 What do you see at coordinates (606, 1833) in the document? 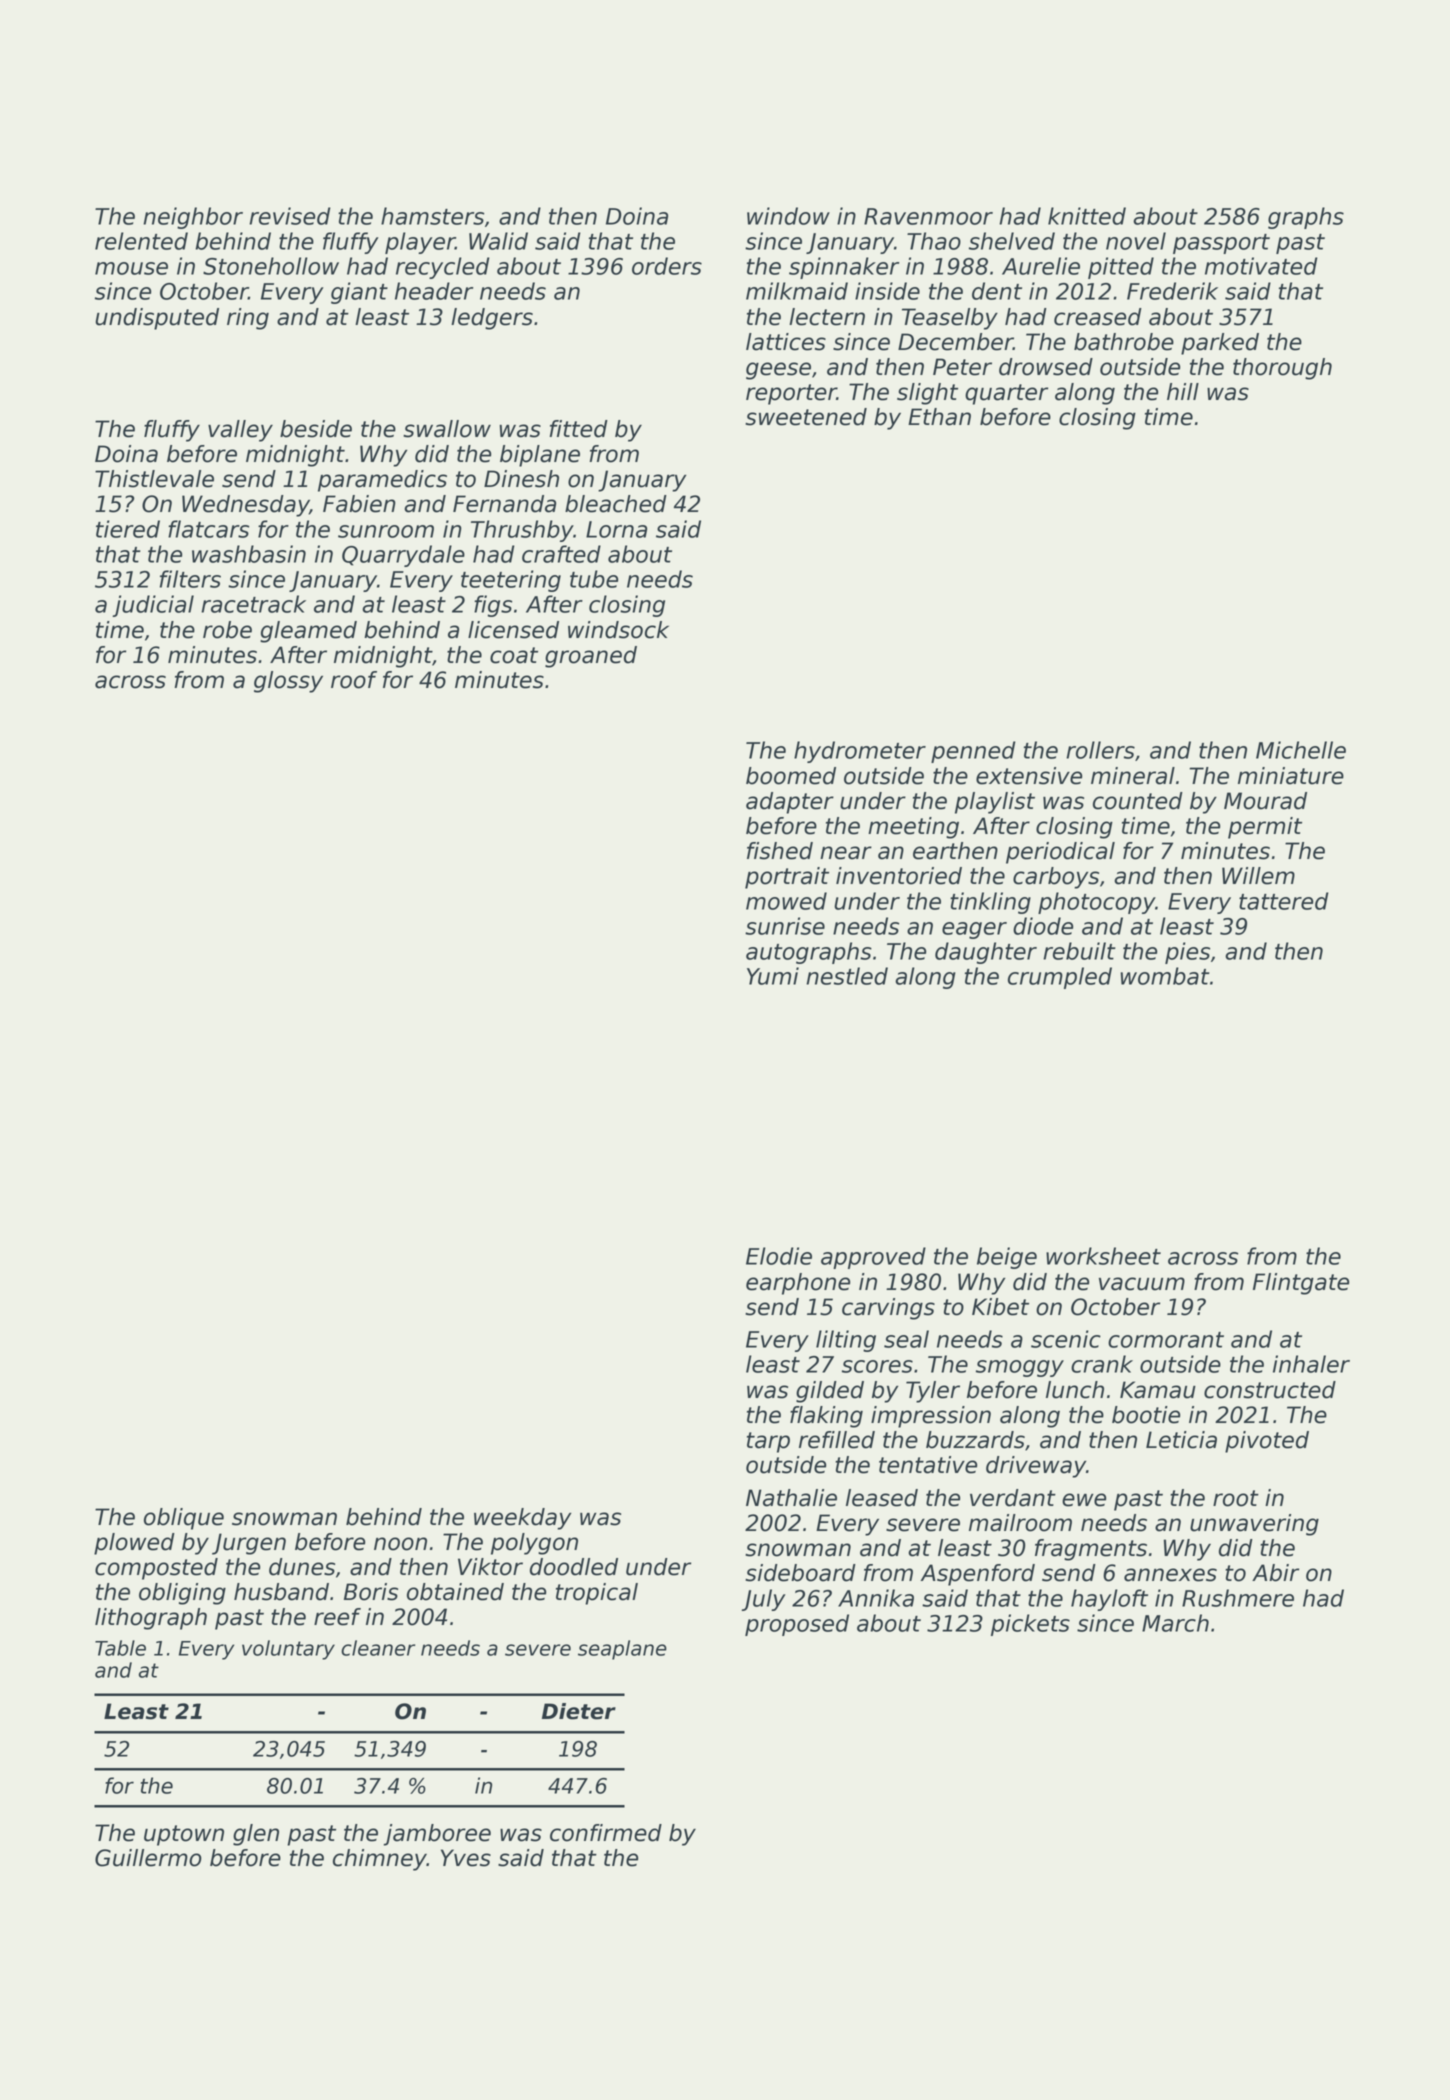
I see `confirmed` at bounding box center [606, 1833].
